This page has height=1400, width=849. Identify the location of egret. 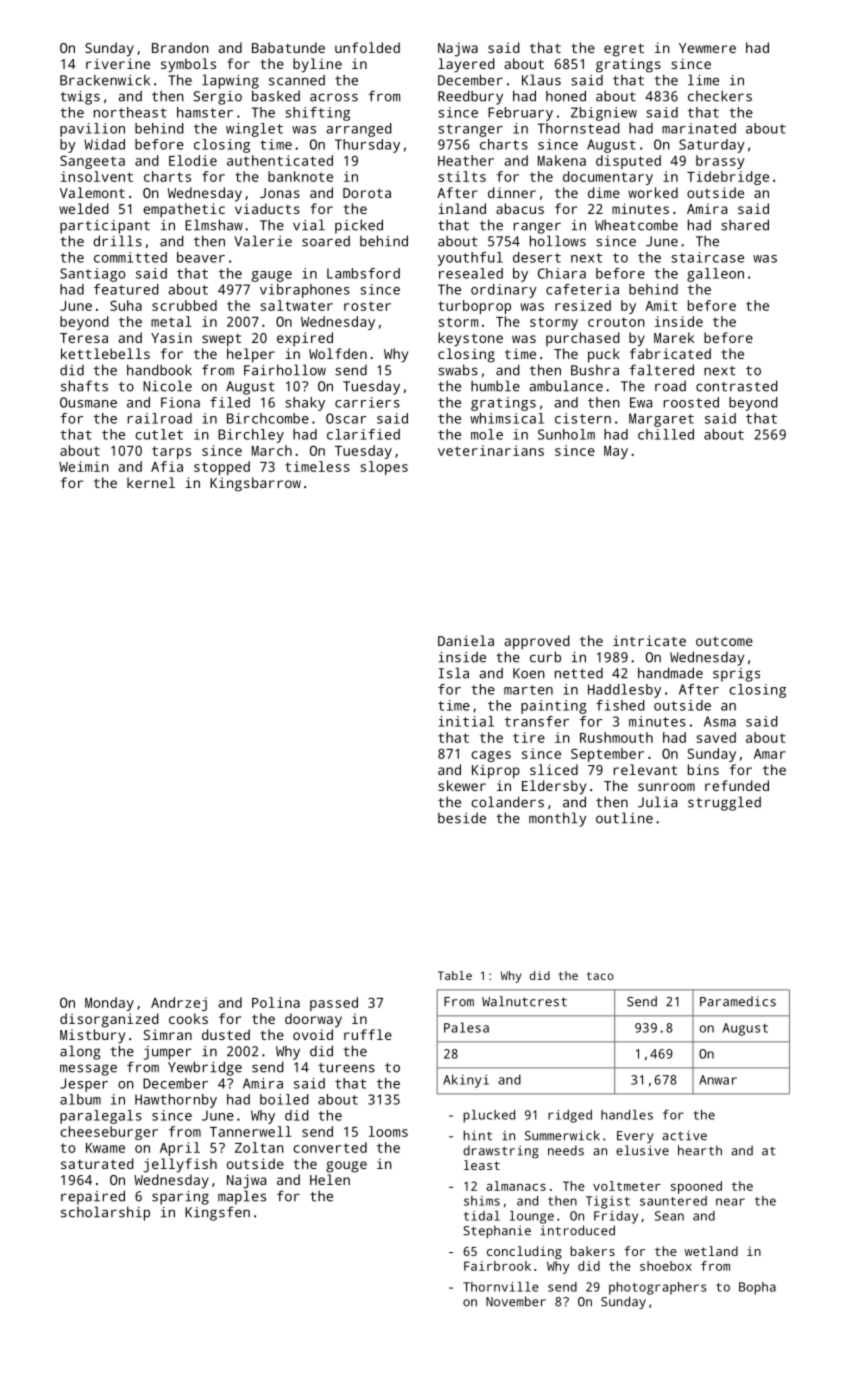
(624, 50).
